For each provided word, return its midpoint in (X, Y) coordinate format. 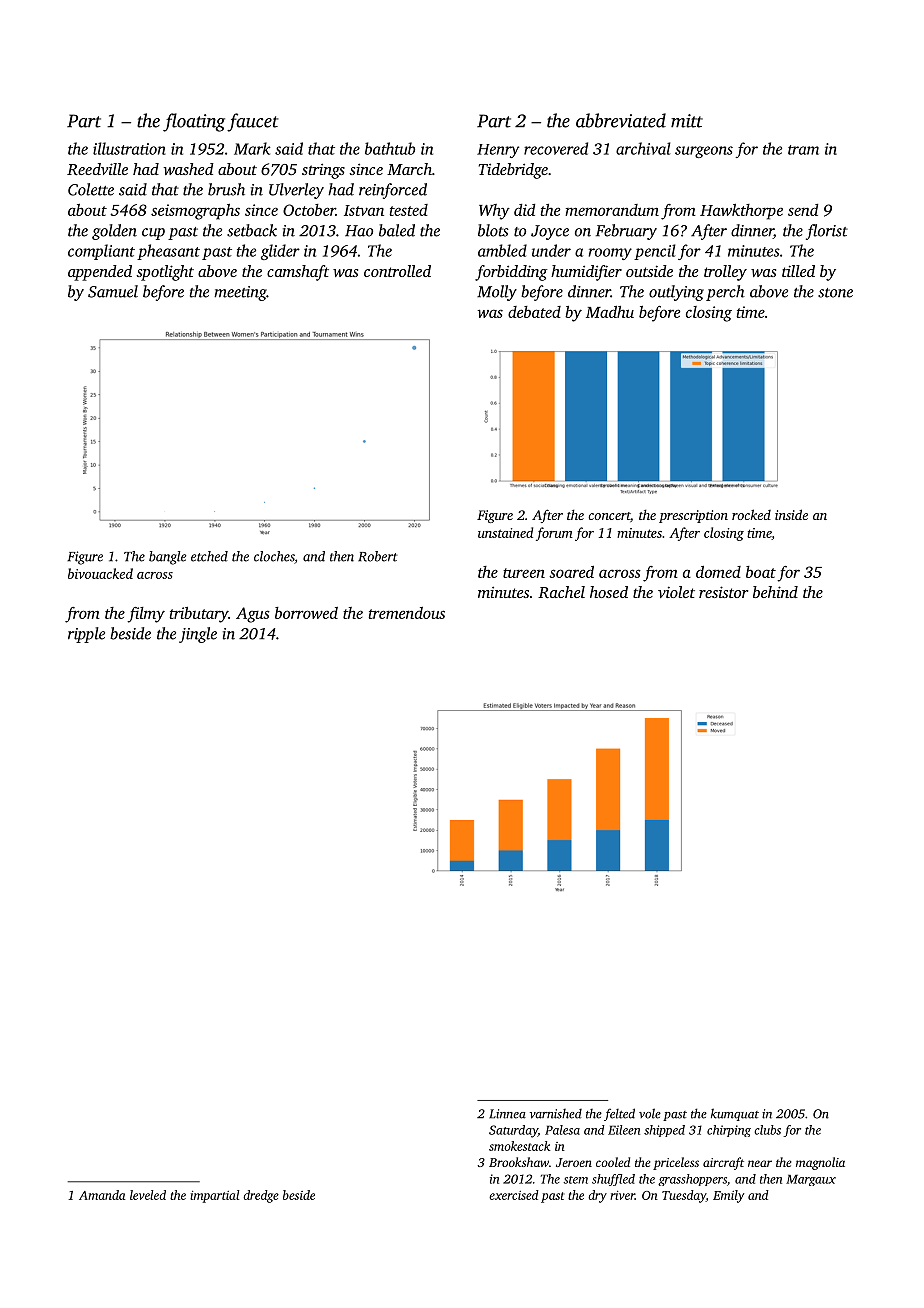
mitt (687, 121)
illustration (129, 148)
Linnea (507, 1114)
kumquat (735, 1114)
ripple (86, 635)
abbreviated (621, 120)
